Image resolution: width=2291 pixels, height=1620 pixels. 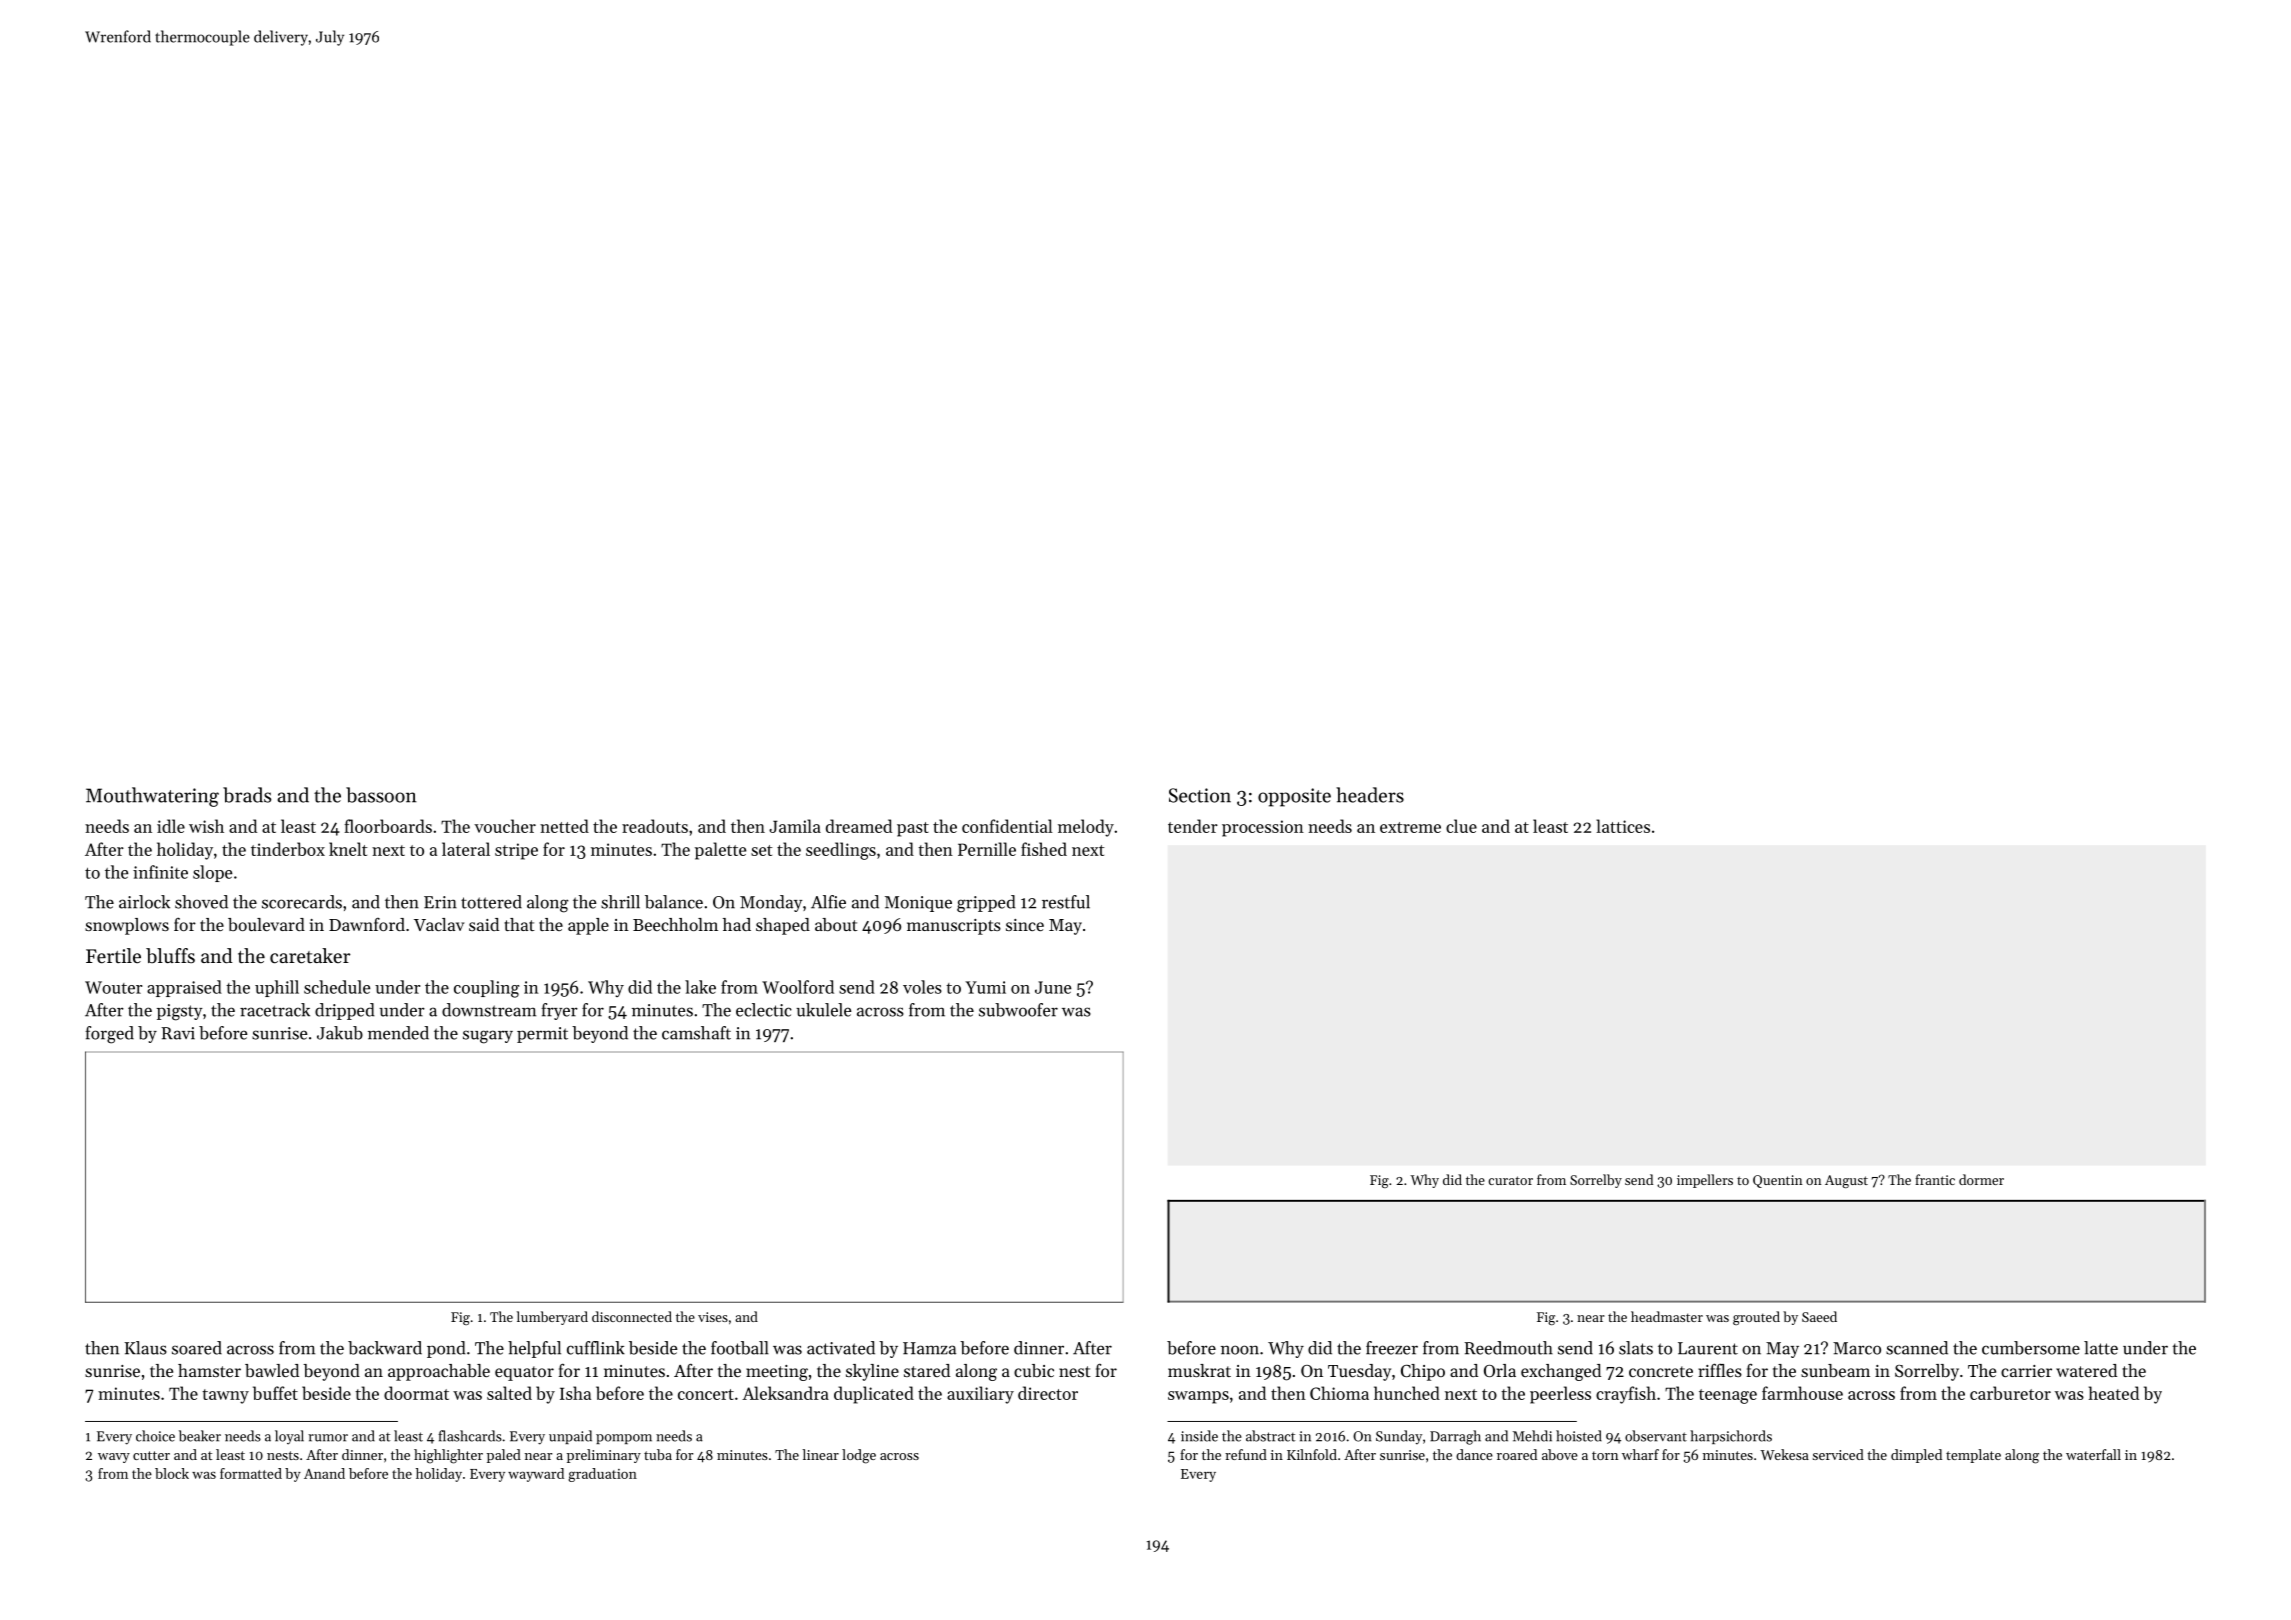 What do you see at coordinates (552, 1318) in the screenshot?
I see `lumberyard` at bounding box center [552, 1318].
